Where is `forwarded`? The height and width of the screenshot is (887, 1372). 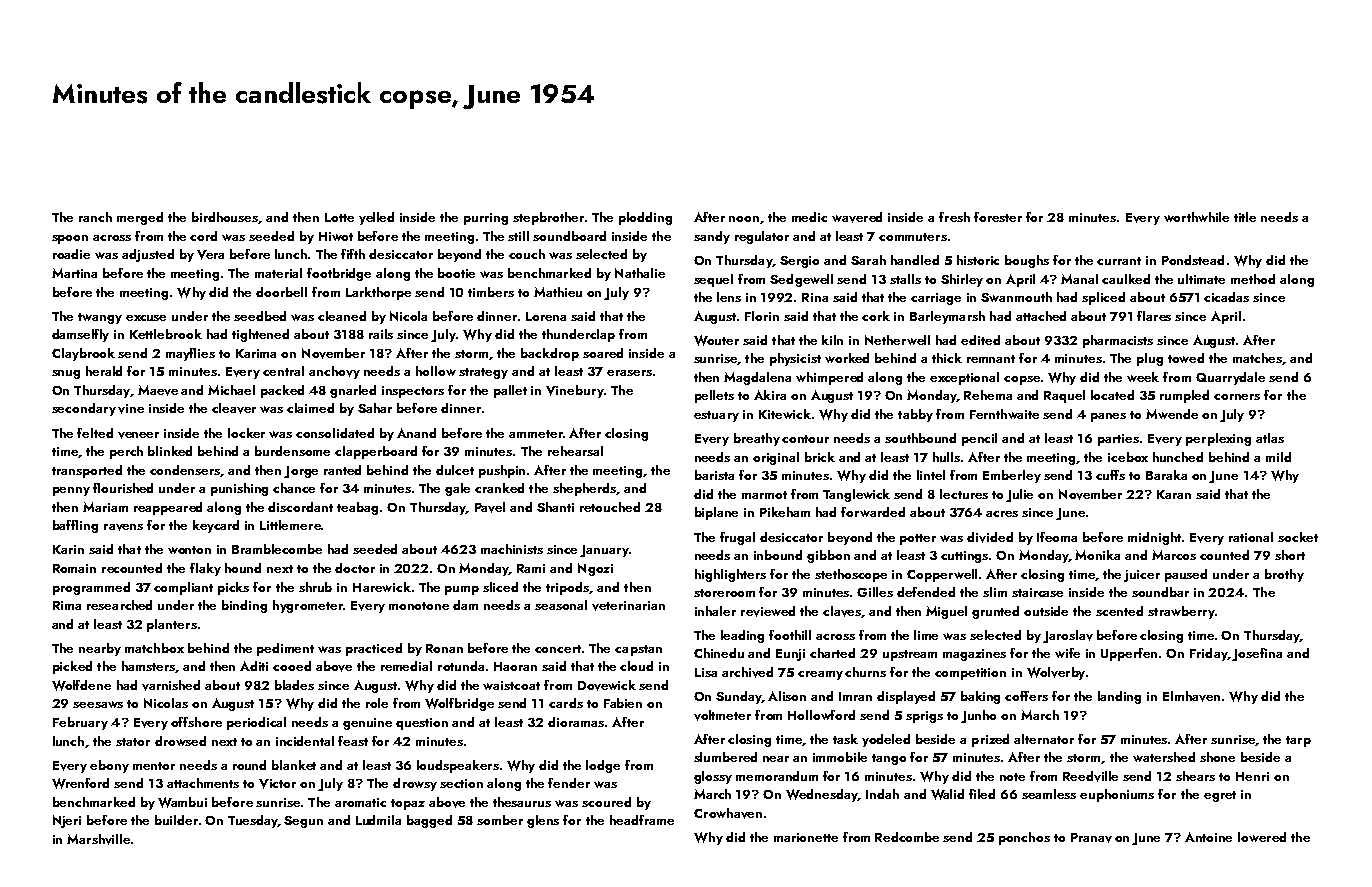 forwarded is located at coordinates (873, 512).
